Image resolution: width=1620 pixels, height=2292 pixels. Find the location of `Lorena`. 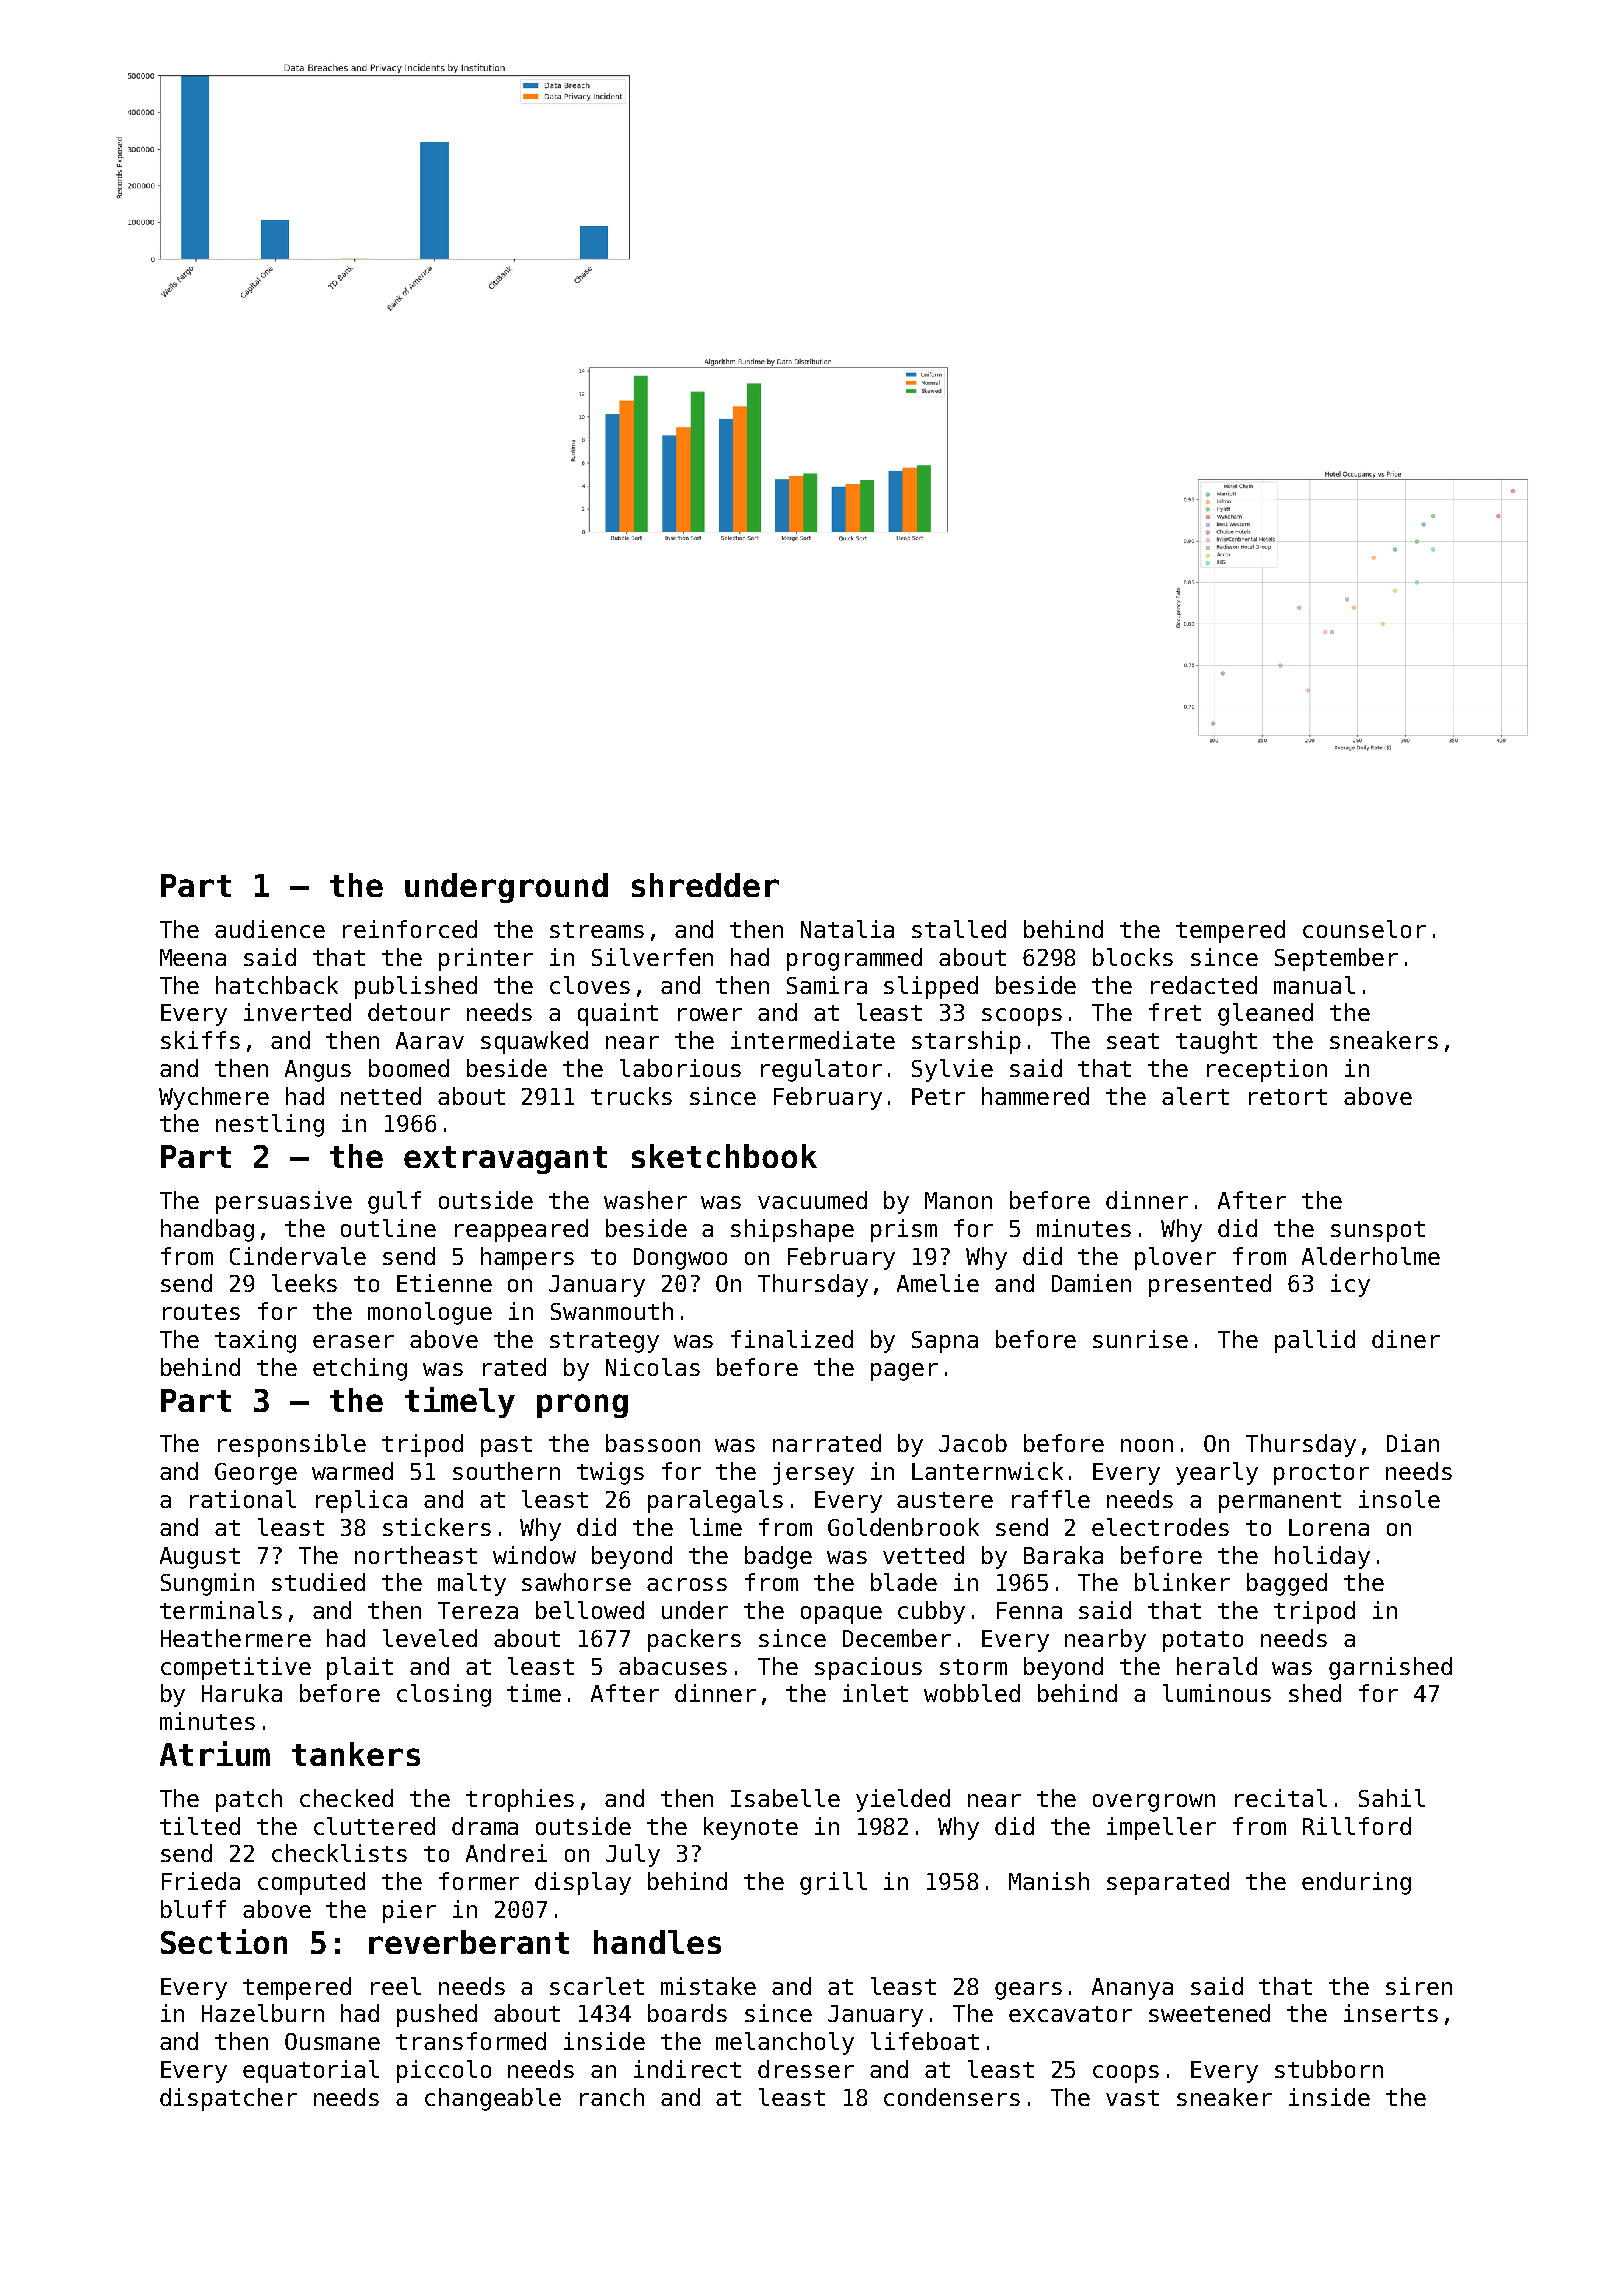

Lorena is located at coordinates (1329, 1527).
